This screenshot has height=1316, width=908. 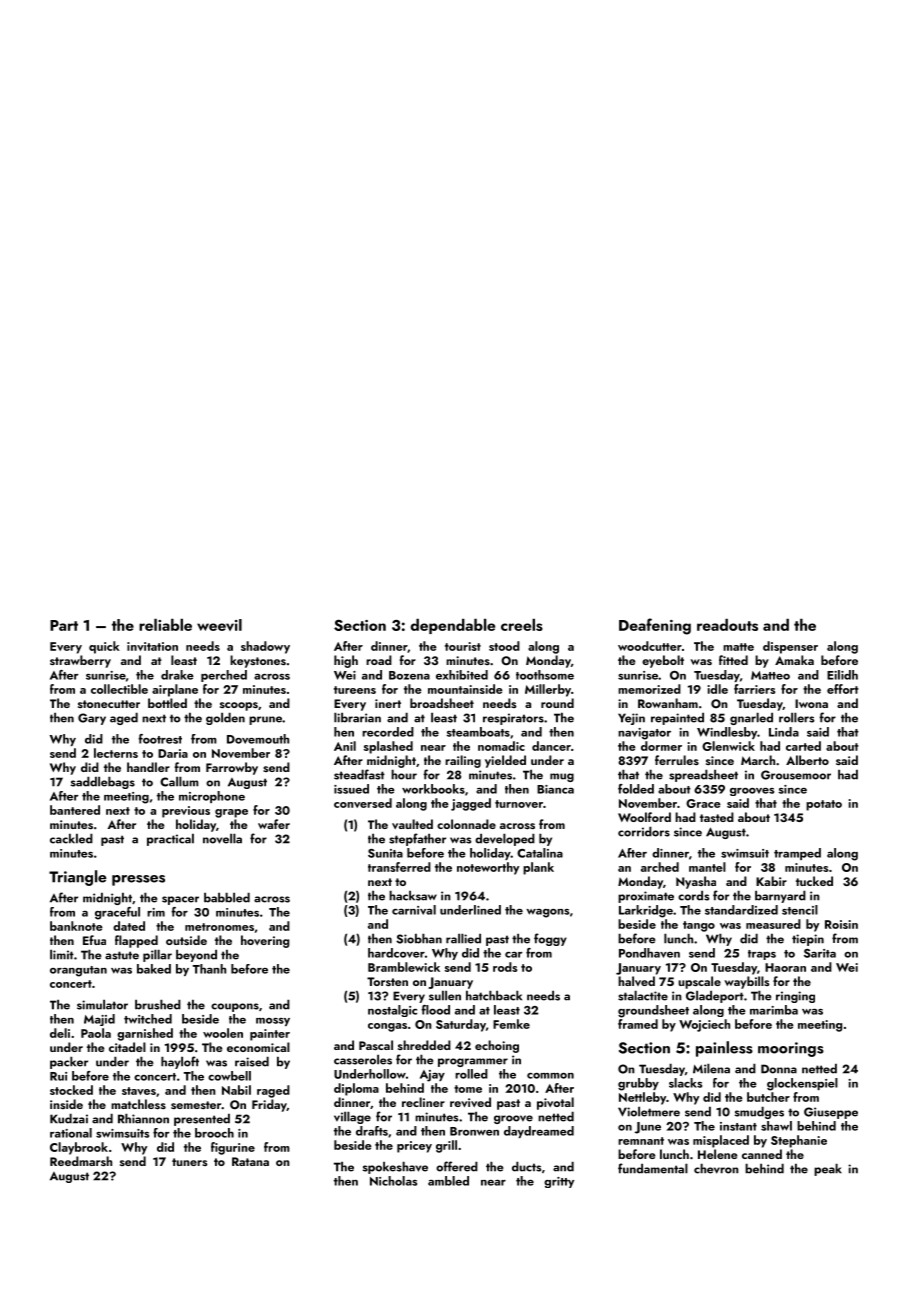 What do you see at coordinates (771, 881) in the screenshot?
I see `Kabir` at bounding box center [771, 881].
